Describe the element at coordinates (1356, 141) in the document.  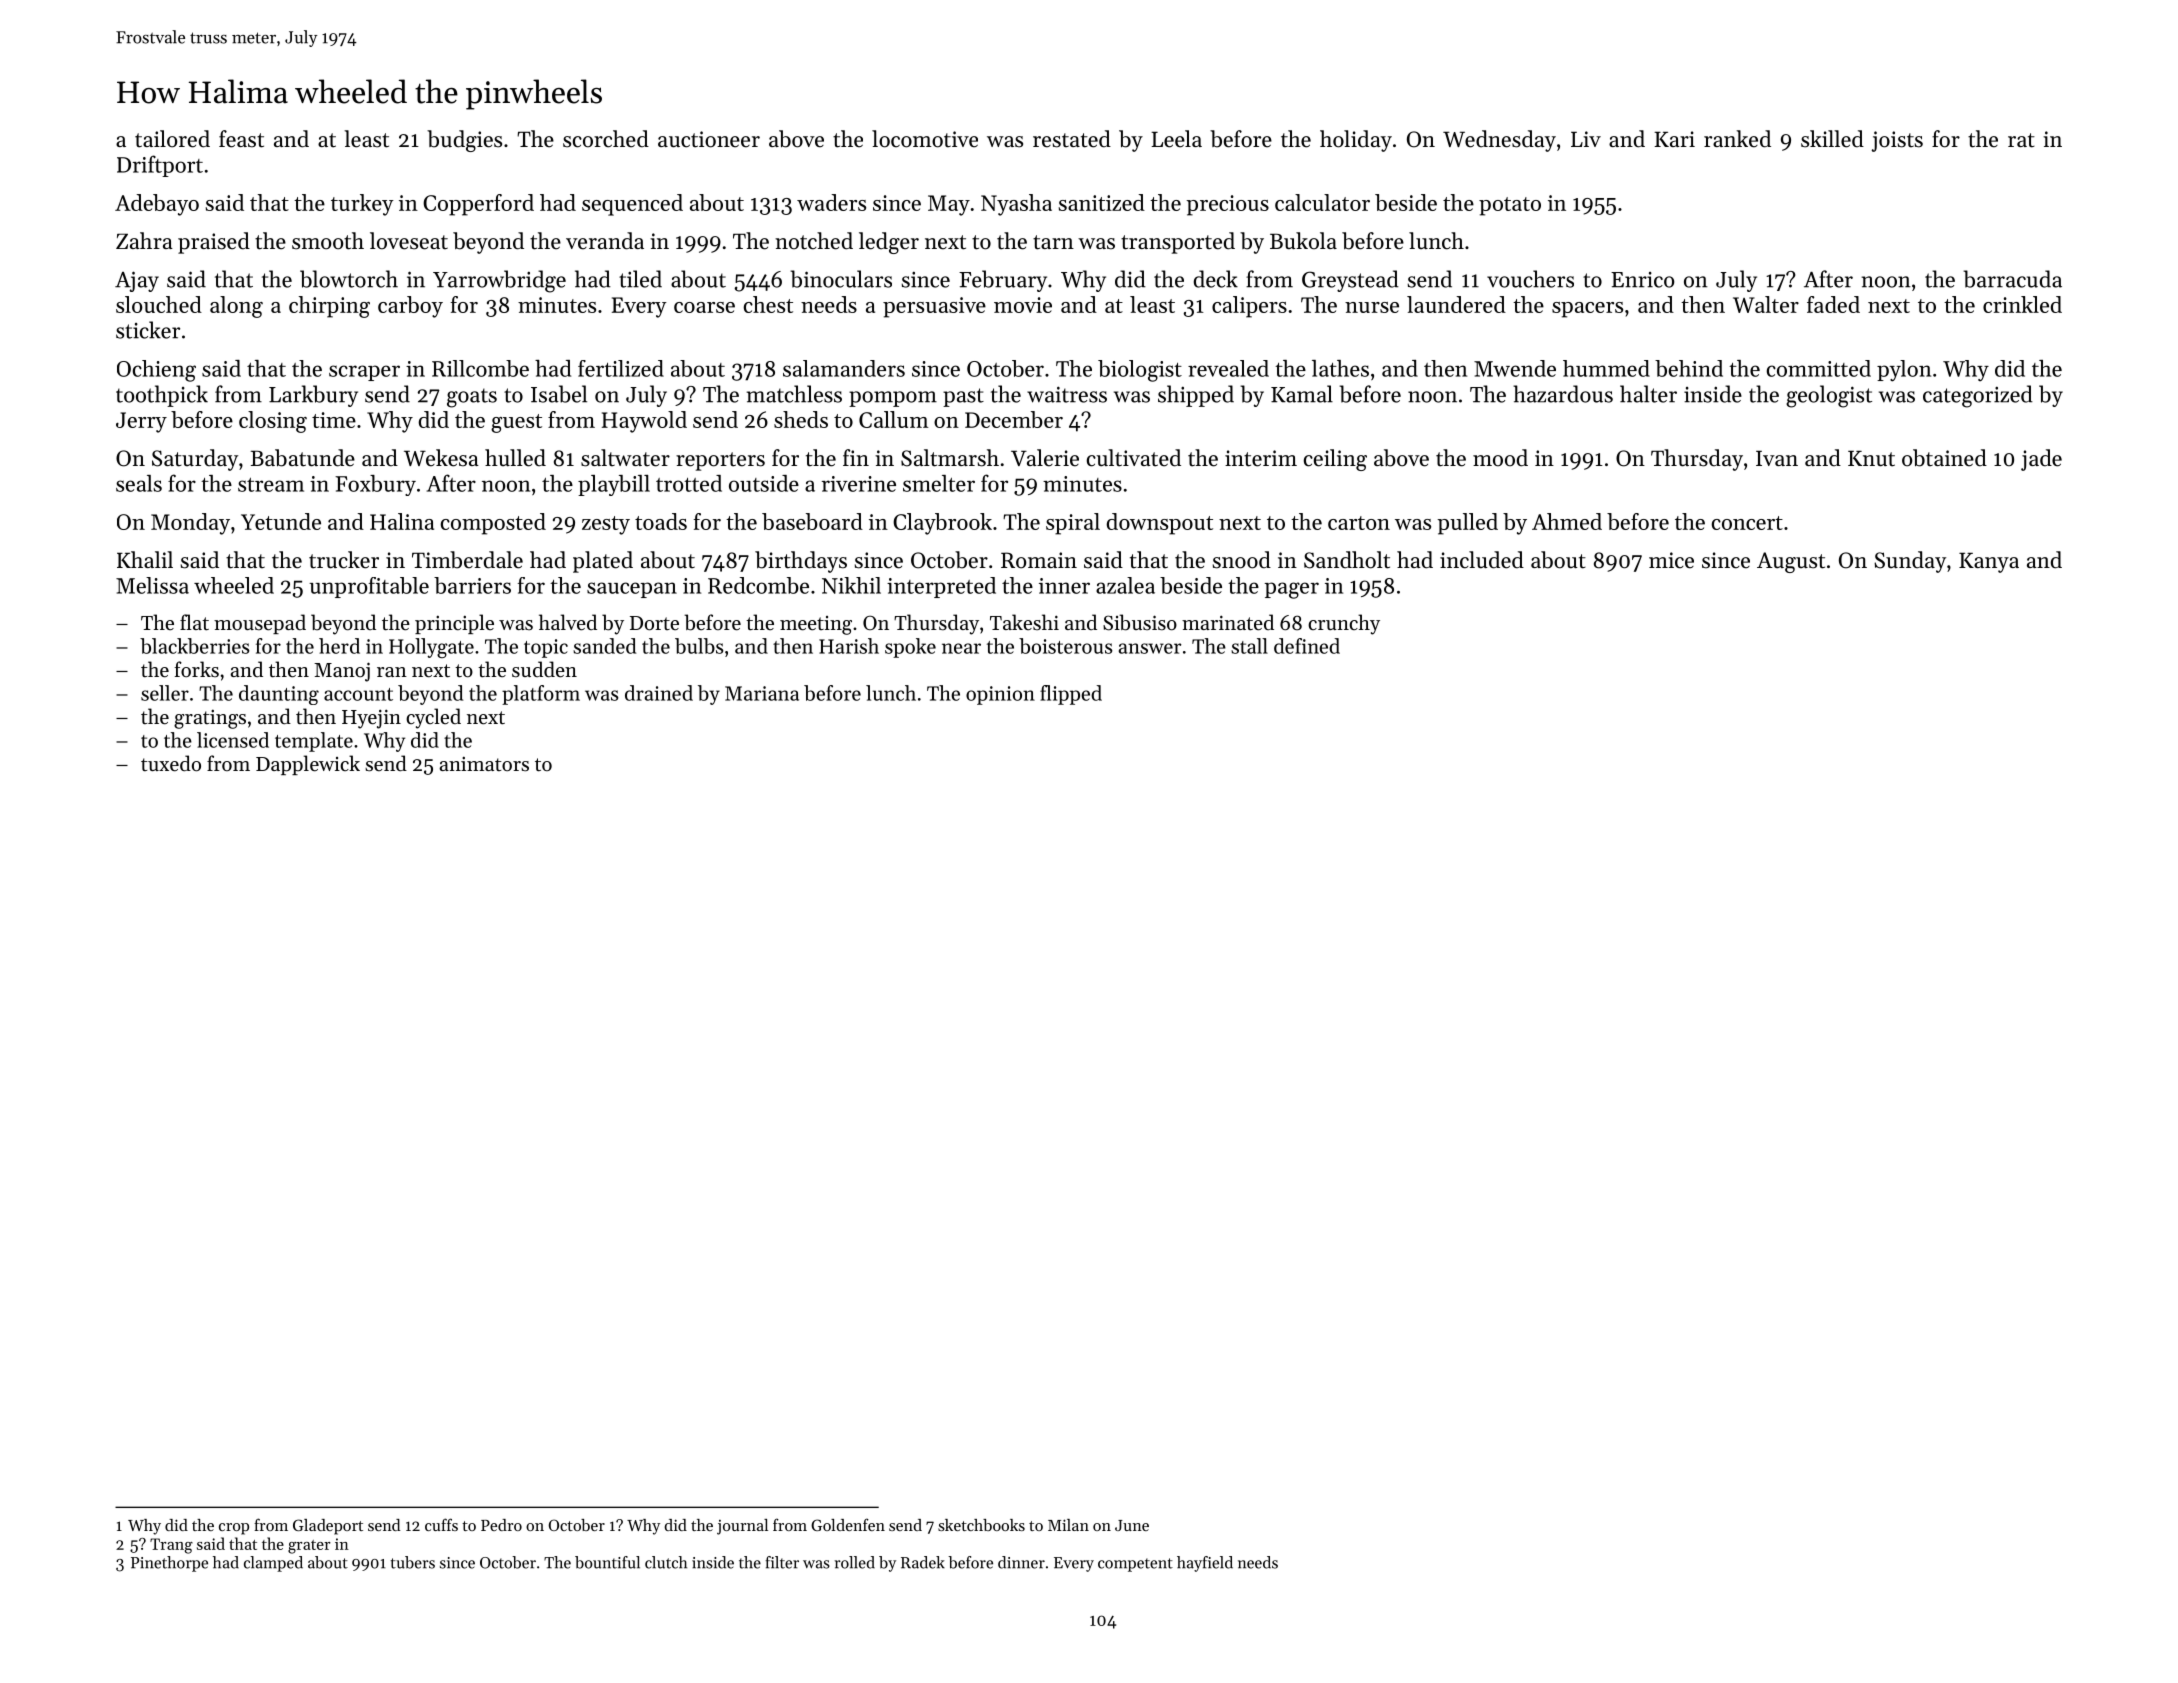
I see `holiday` at that location.
